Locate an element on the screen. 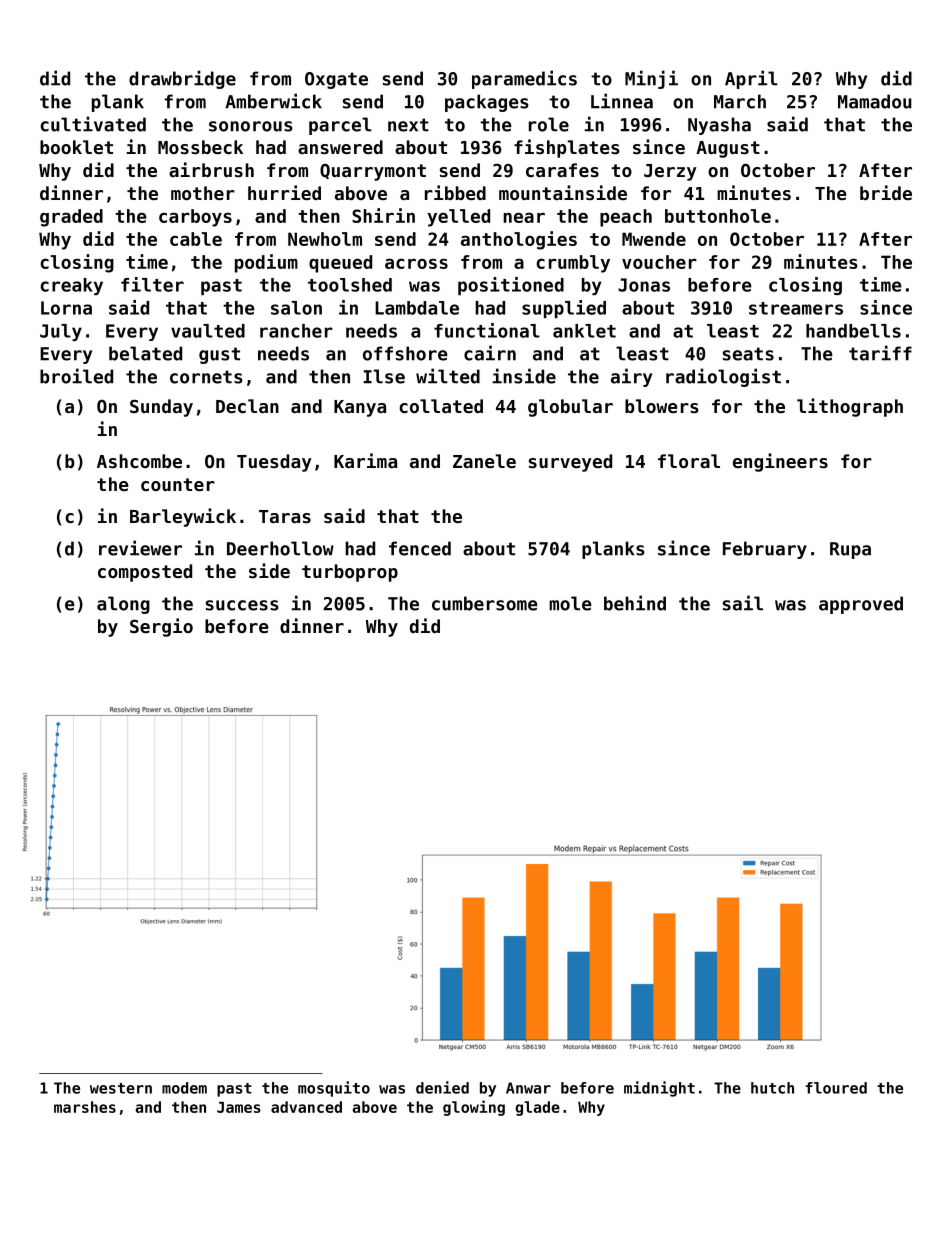 Image resolution: width=952 pixels, height=1233 pixels. glowing is located at coordinates (474, 1108).
